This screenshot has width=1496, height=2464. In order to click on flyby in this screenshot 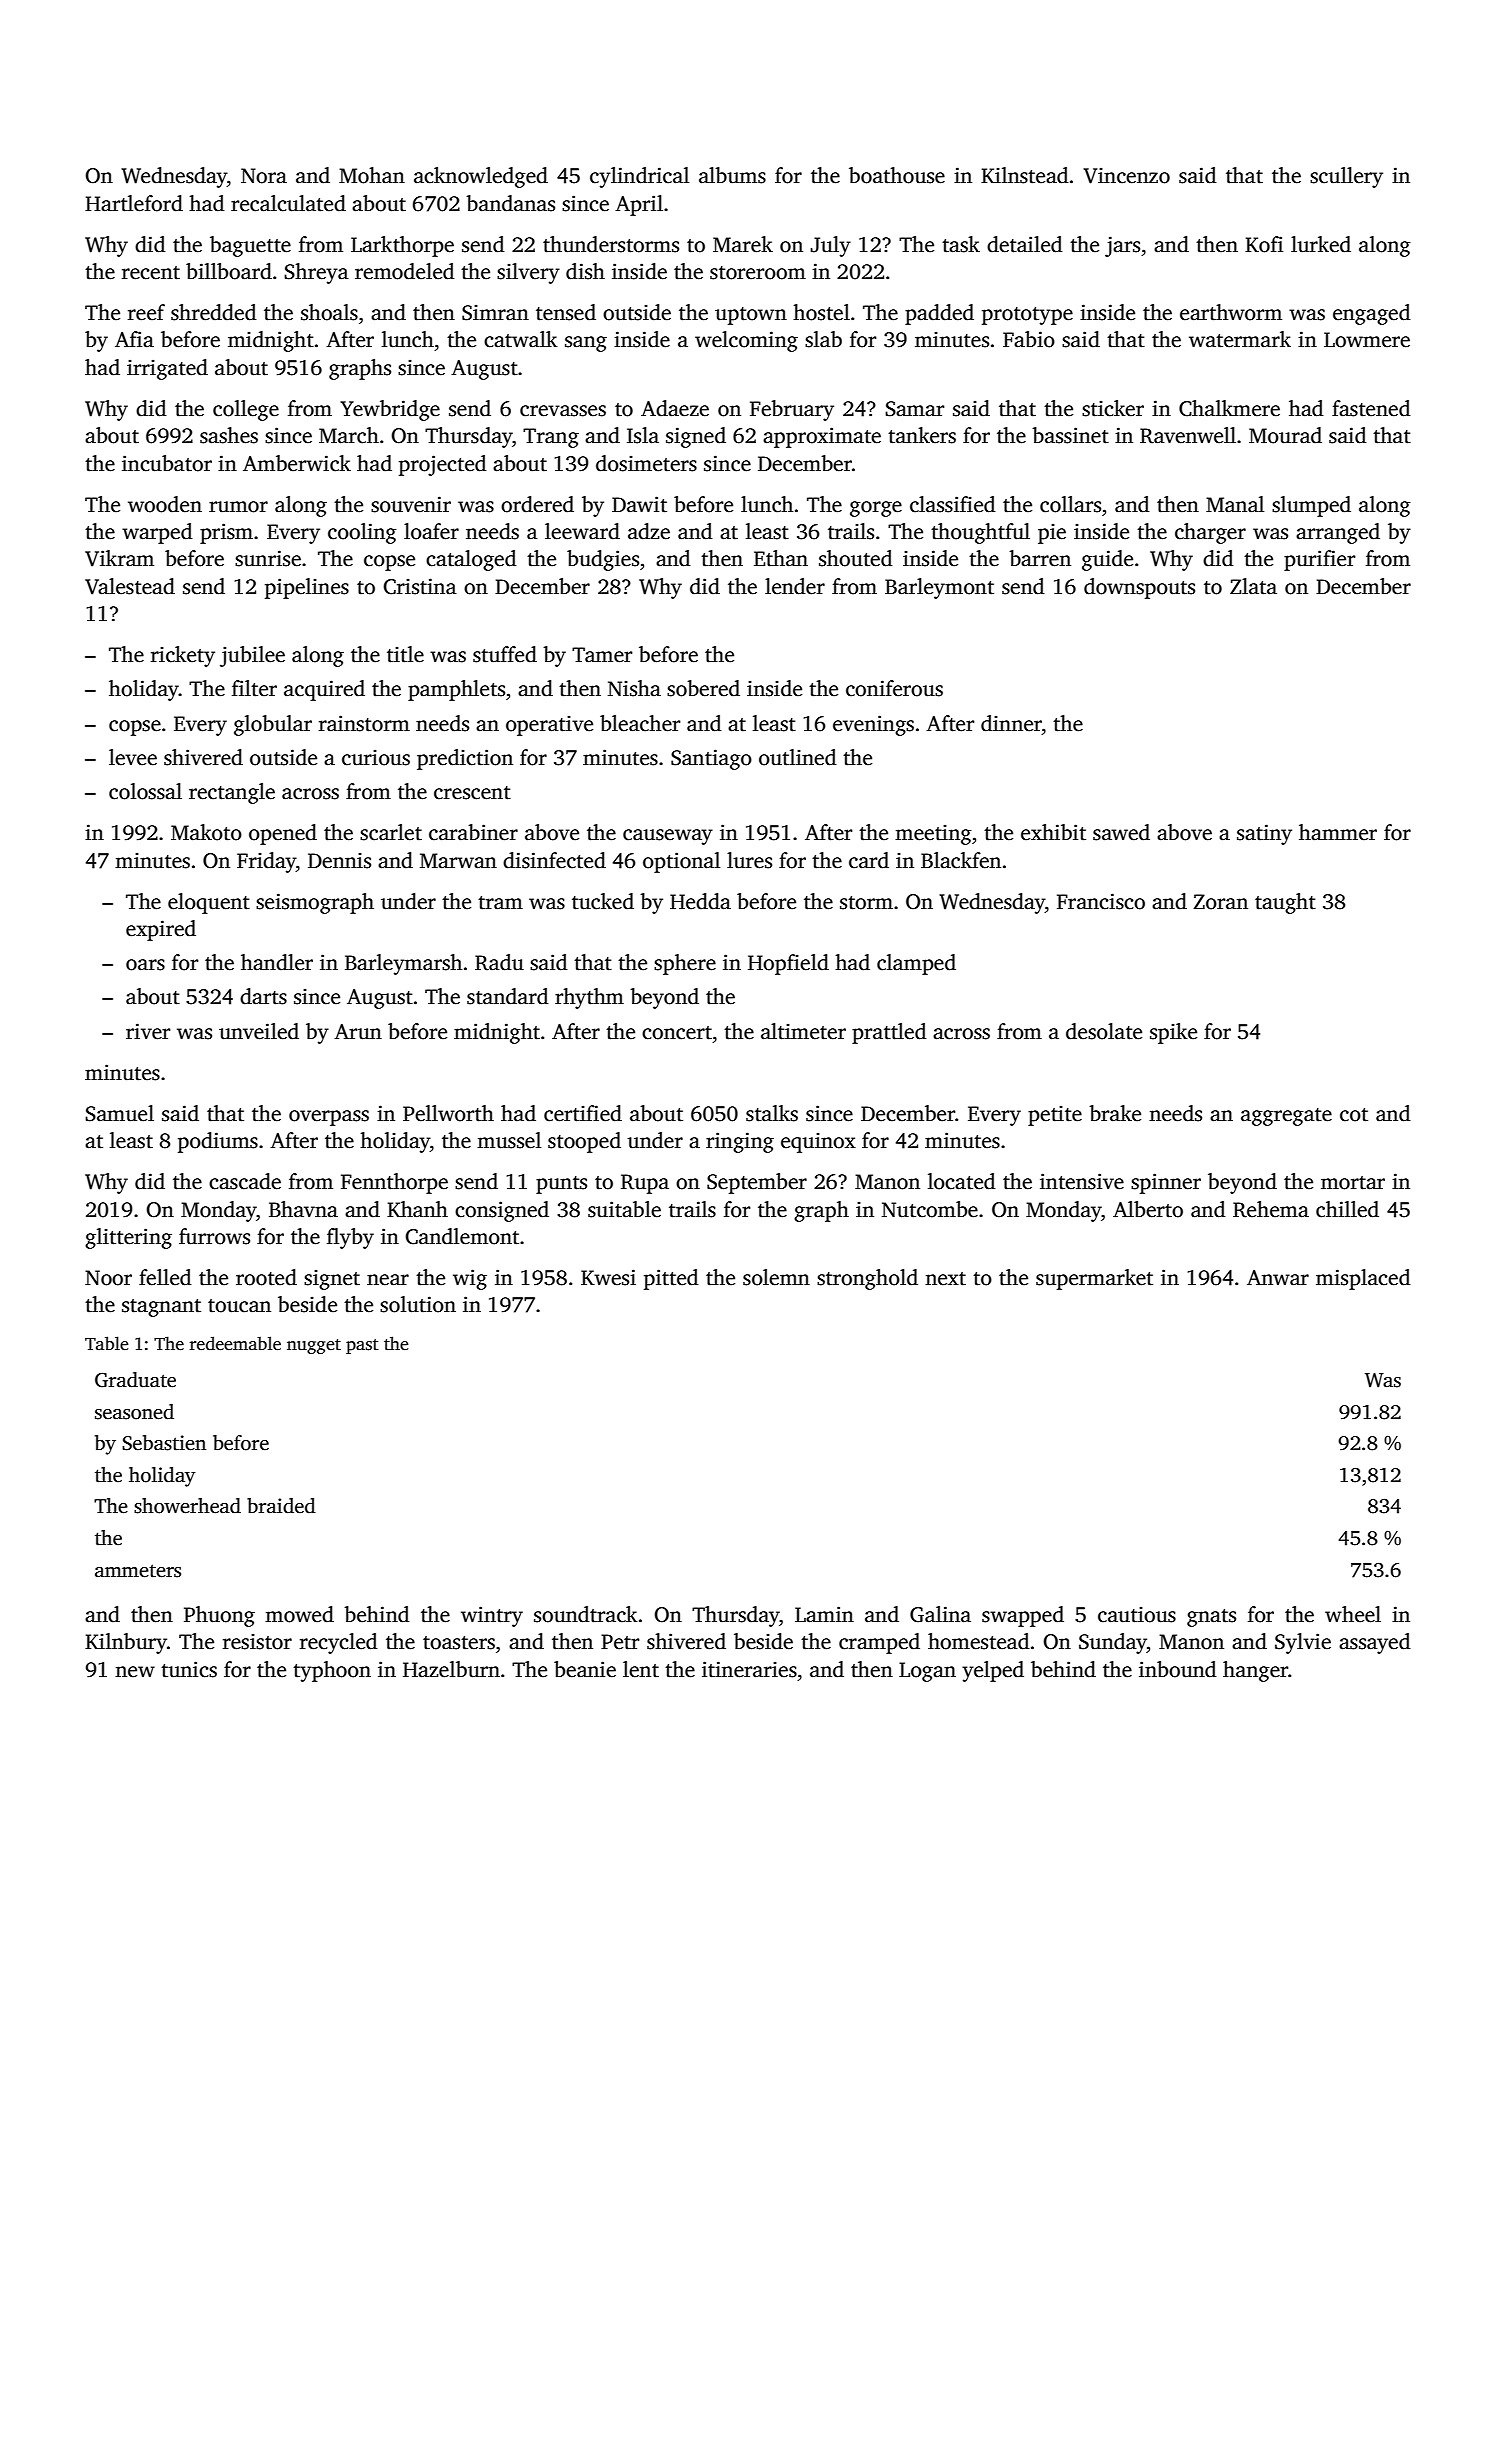, I will do `click(350, 1238)`.
